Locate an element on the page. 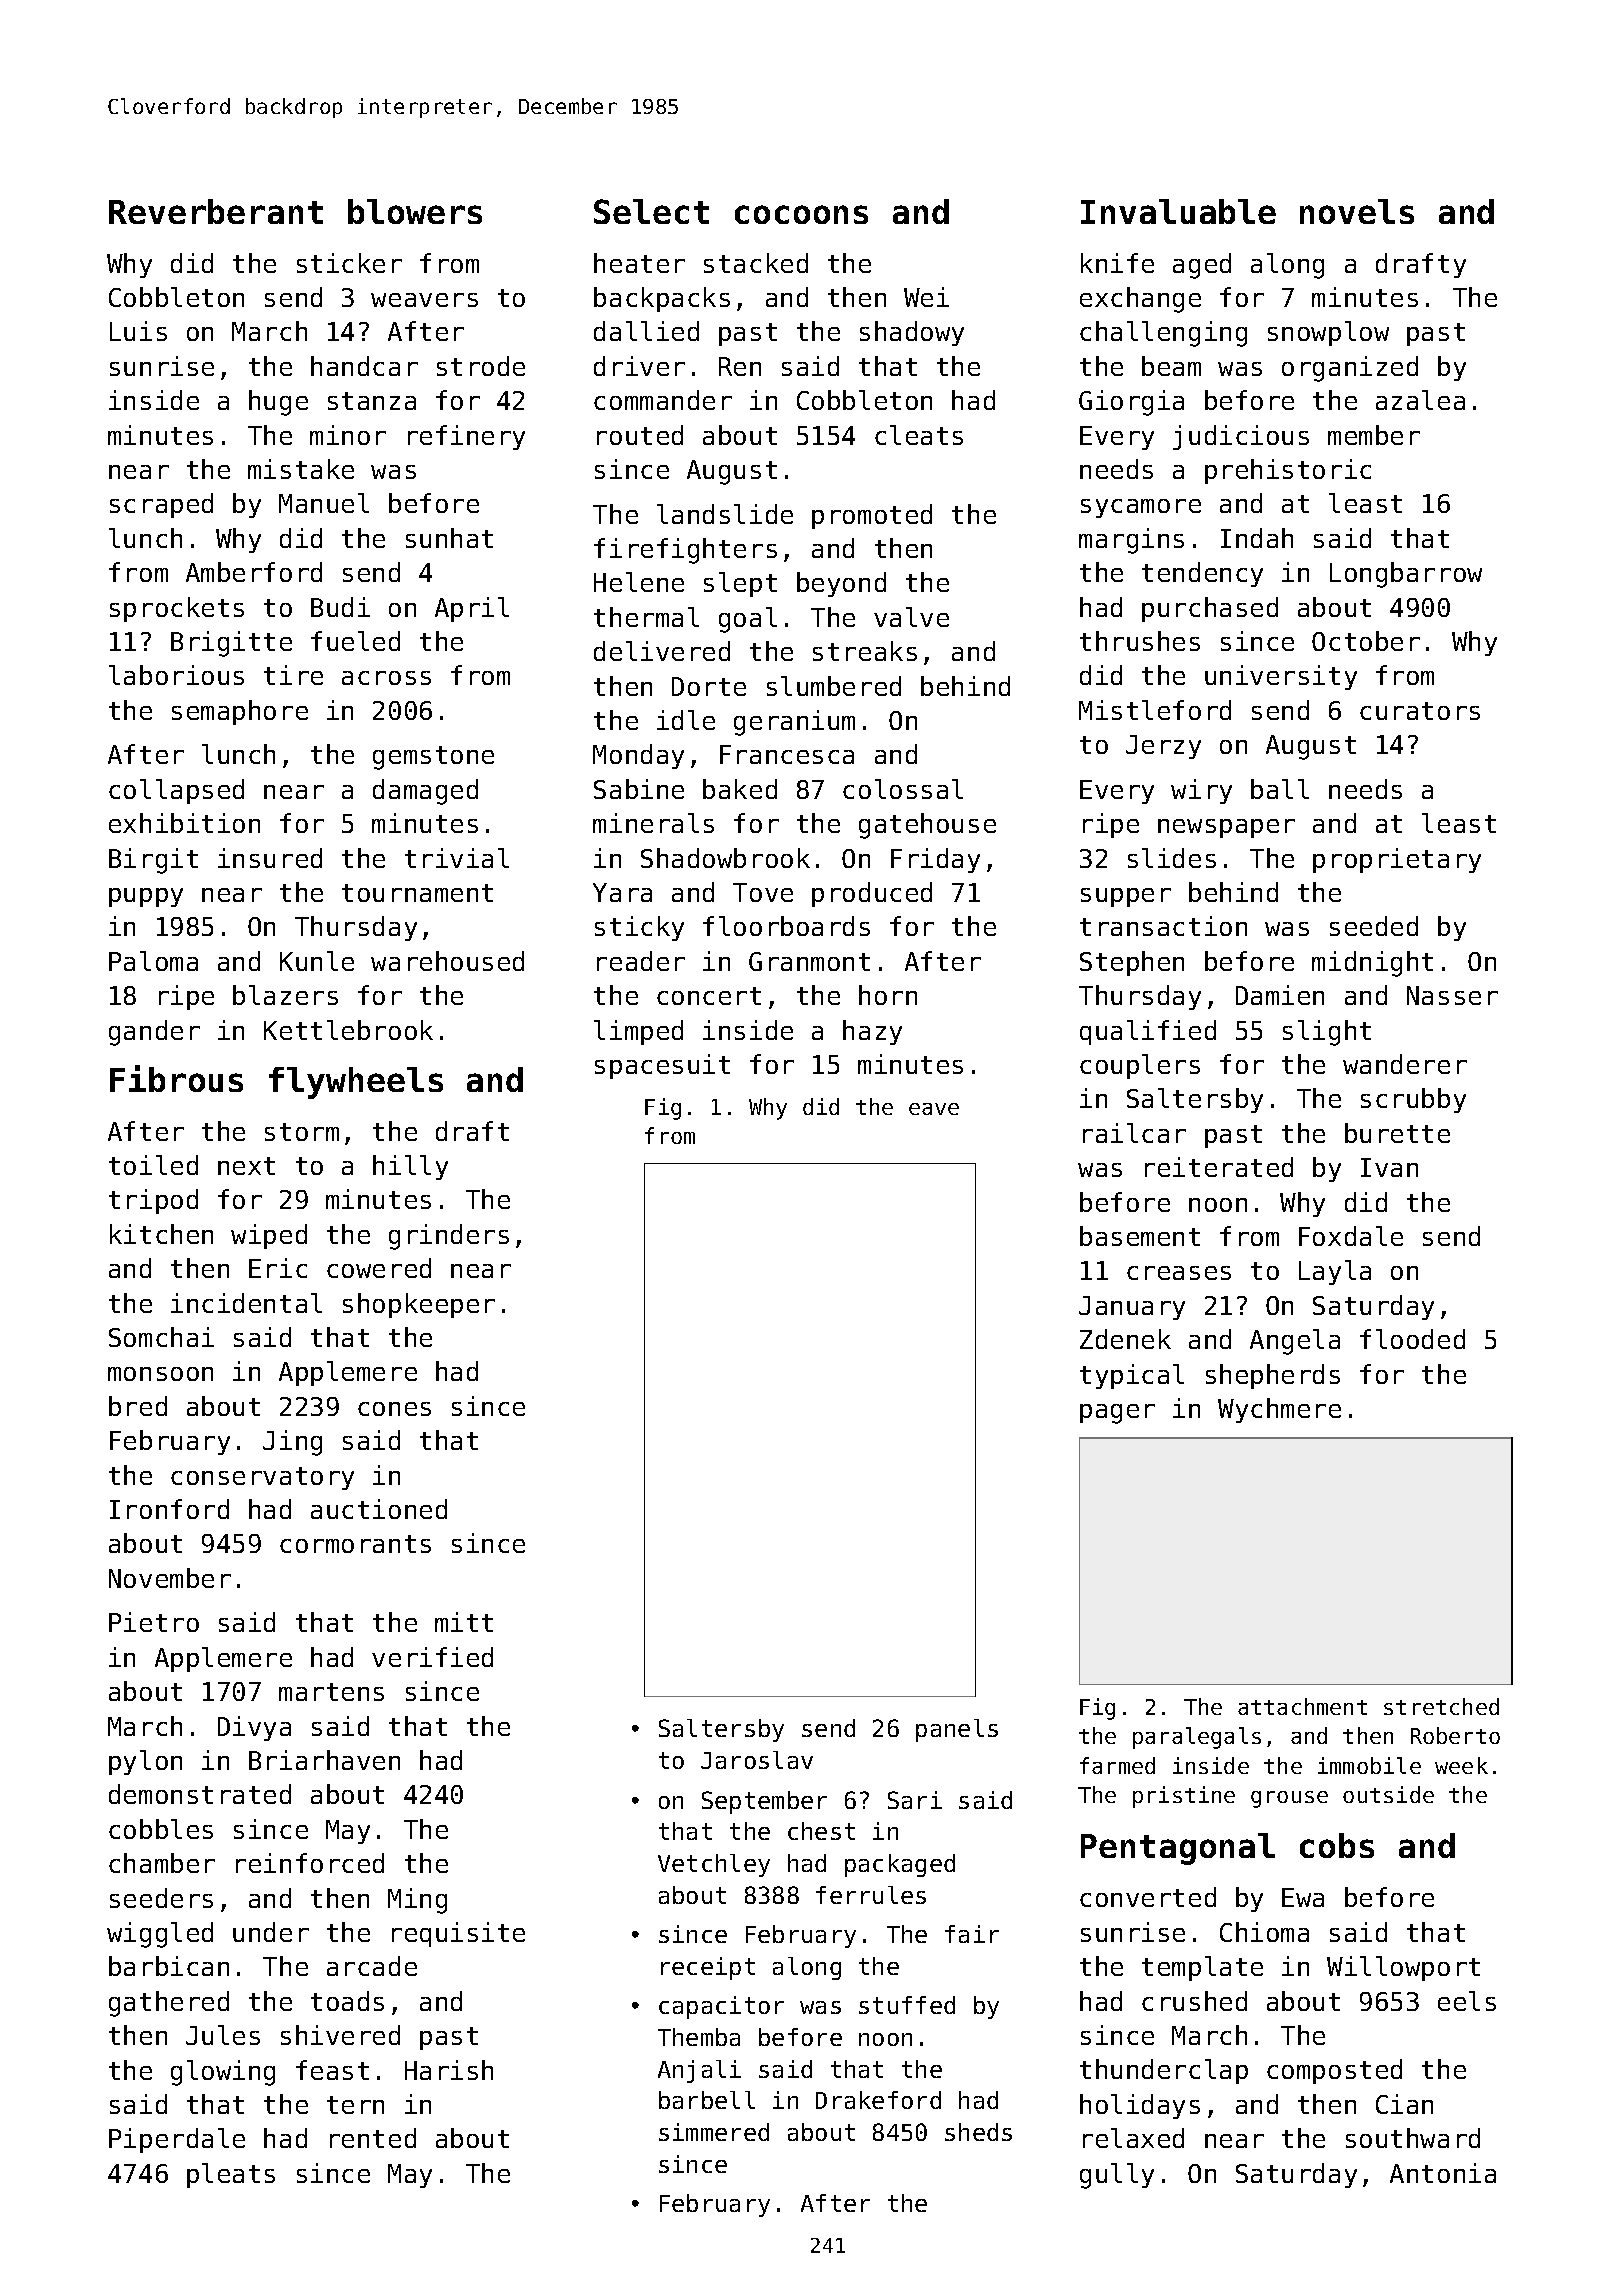  mitt is located at coordinates (464, 1622).
